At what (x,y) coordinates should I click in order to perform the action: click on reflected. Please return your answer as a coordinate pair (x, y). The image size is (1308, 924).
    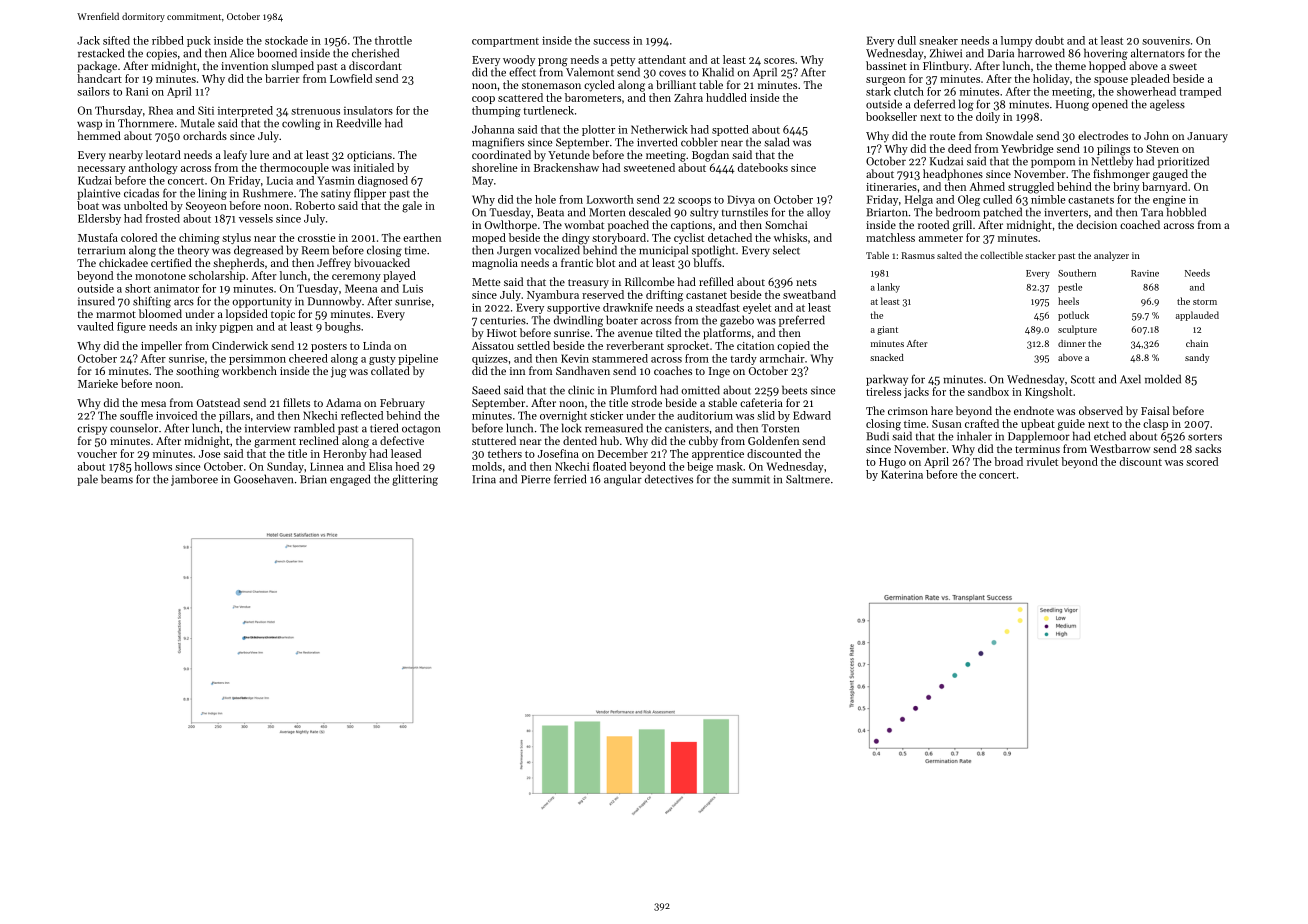
    Looking at the image, I should click on (362, 415).
